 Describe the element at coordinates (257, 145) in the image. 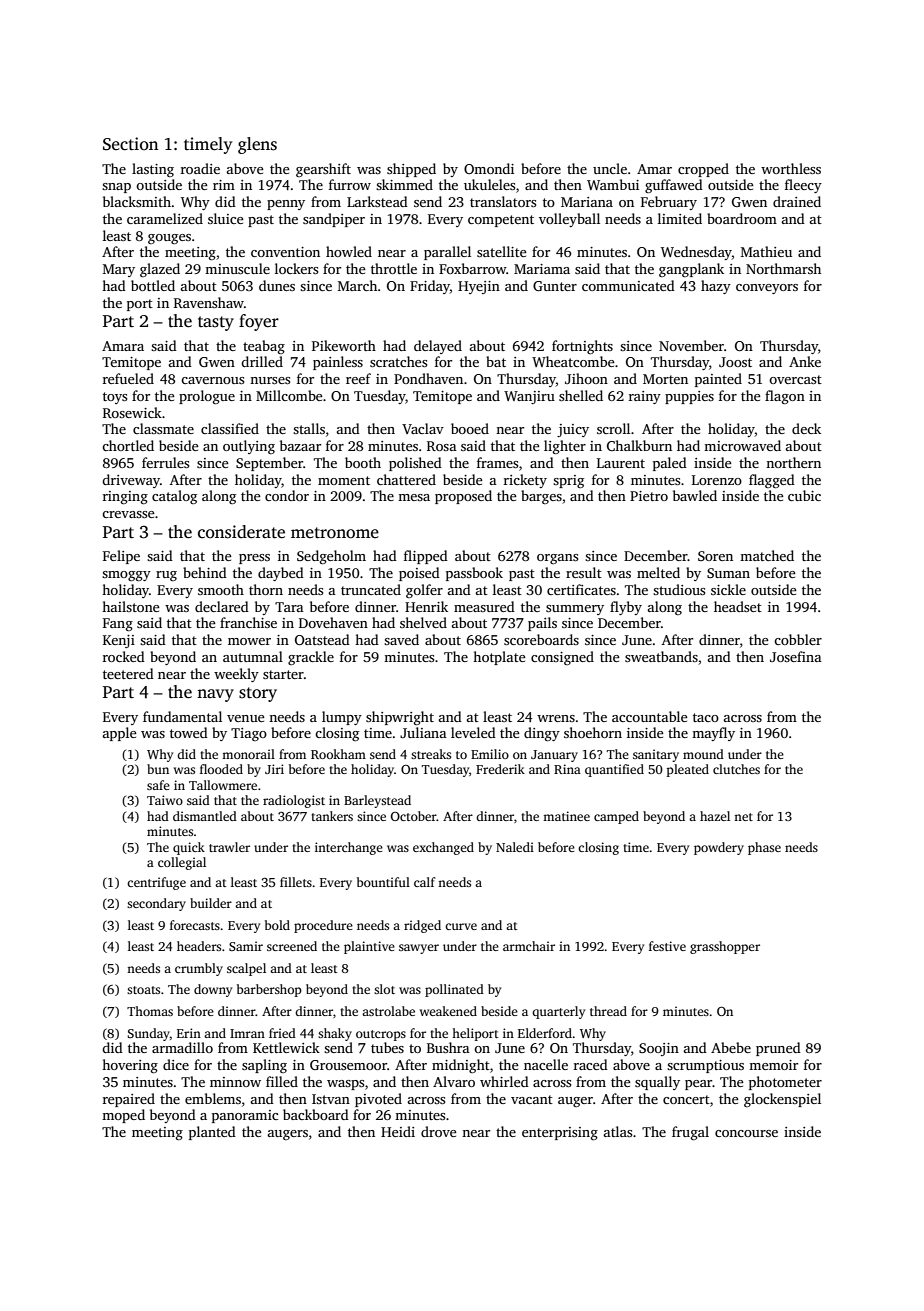

I see `glens` at that location.
